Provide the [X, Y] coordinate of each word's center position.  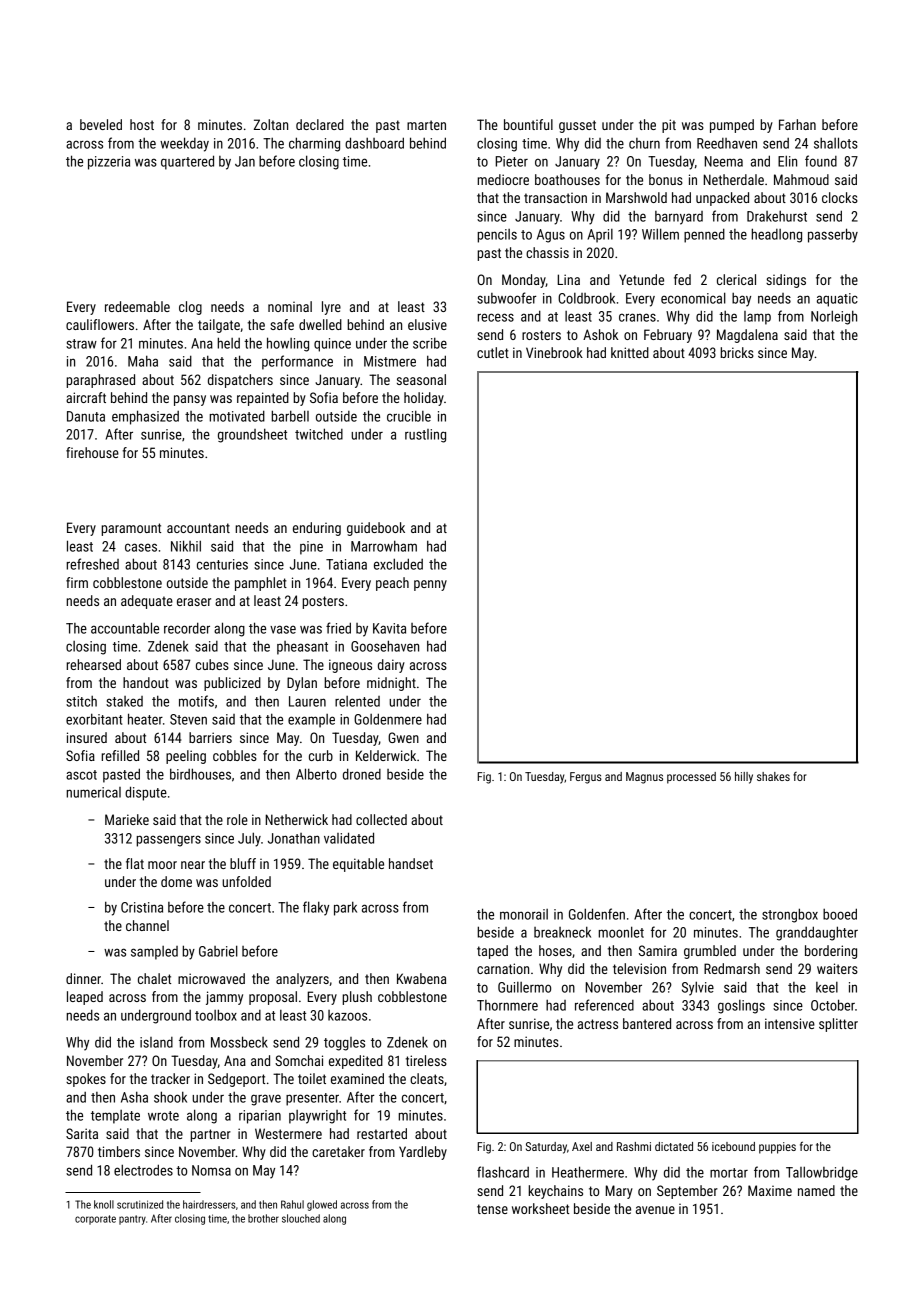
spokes [86, 1080]
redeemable [137, 306]
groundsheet [252, 435]
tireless [426, 1060]
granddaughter [817, 933]
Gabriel [218, 951]
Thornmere [507, 1005]
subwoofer [506, 298]
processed [691, 778]
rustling [425, 436]
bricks [737, 352]
